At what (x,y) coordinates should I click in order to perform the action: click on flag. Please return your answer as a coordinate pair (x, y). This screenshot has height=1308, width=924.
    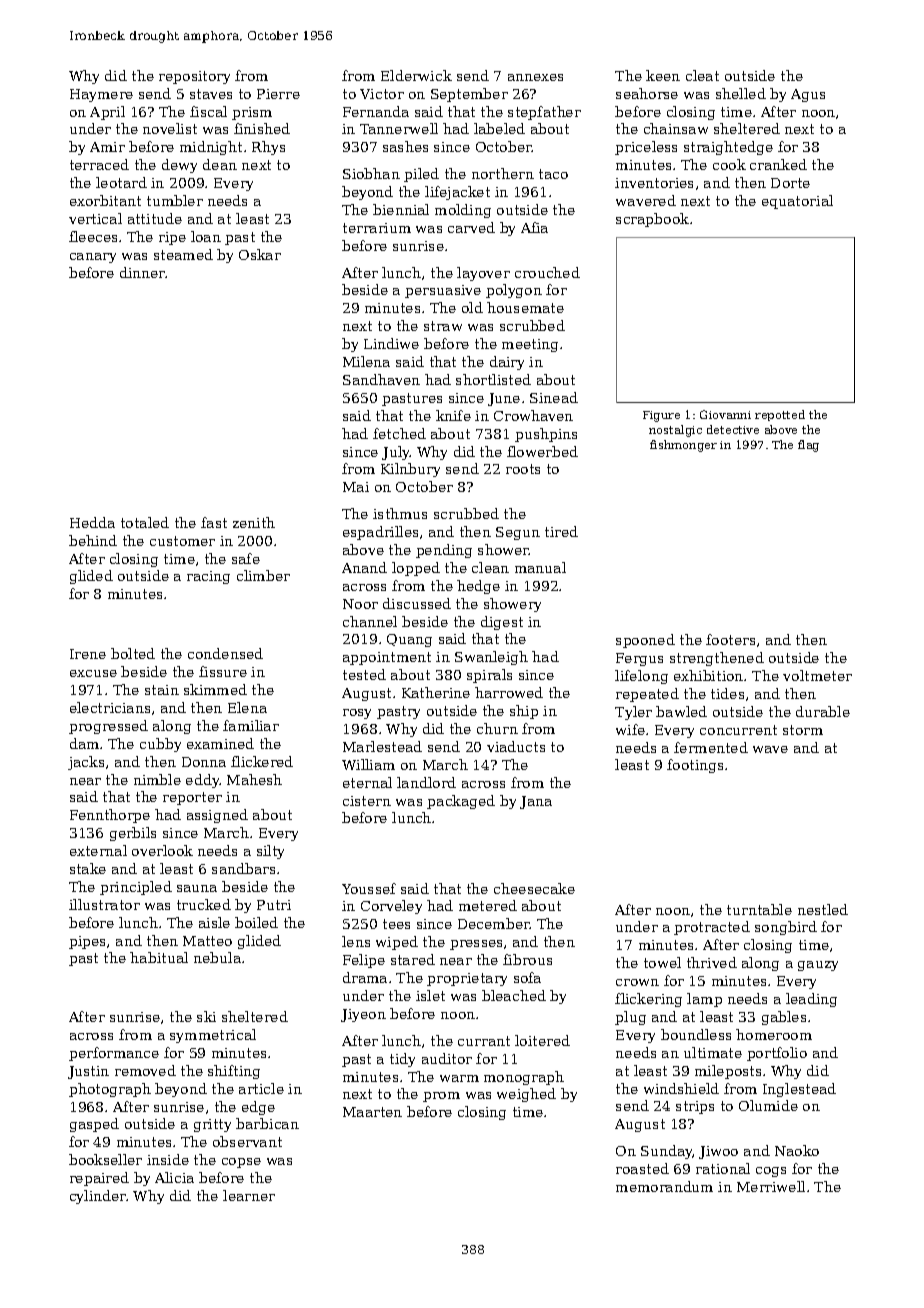
    Looking at the image, I should click on (808, 446).
